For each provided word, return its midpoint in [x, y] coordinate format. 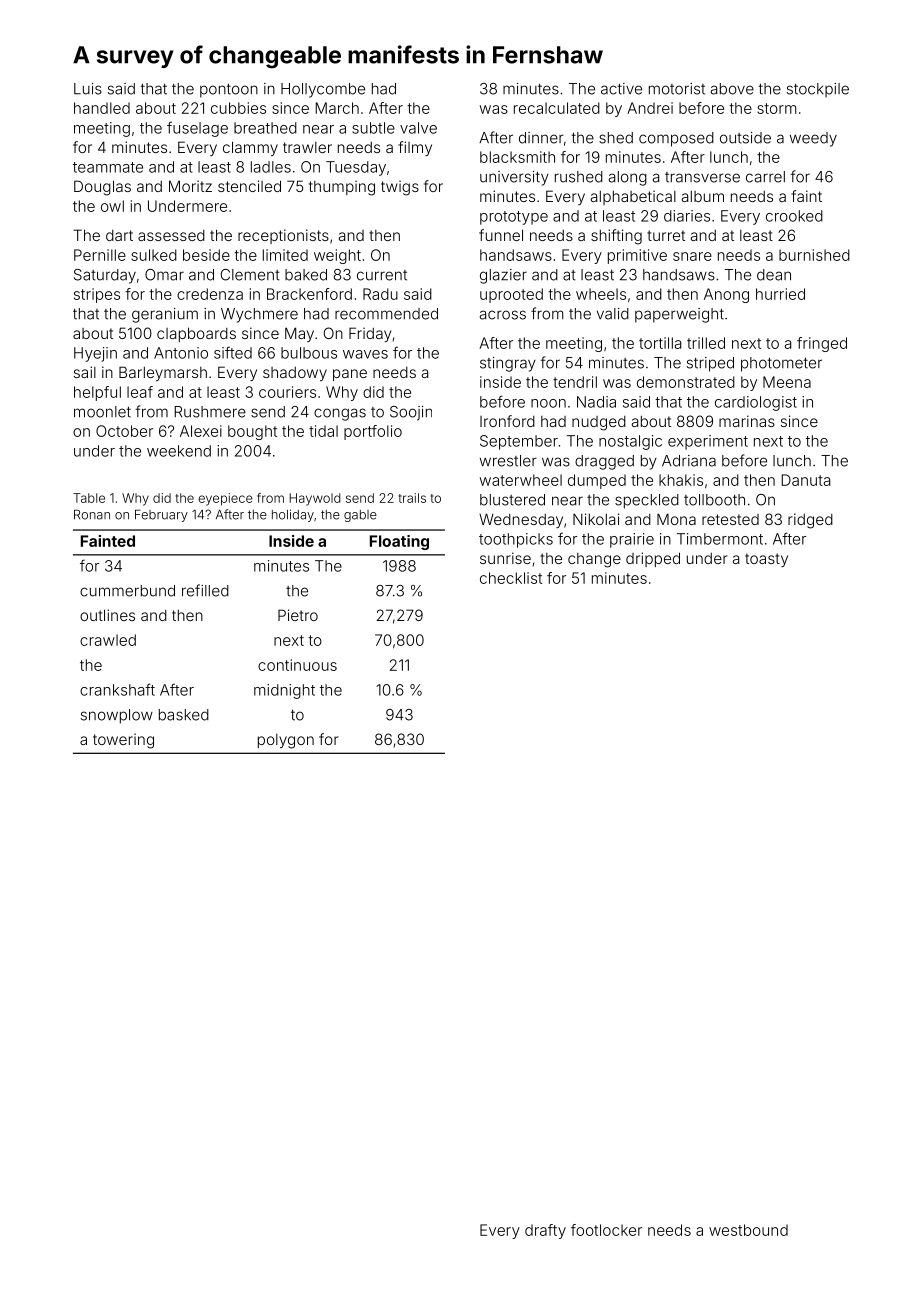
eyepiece [225, 499]
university [514, 178]
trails [412, 498]
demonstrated [686, 382]
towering [123, 741]
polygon [286, 741]
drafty [545, 1231]
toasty [766, 560]
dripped [653, 559]
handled [102, 108]
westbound [748, 1230]
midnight [284, 691]
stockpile [818, 90]
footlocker [606, 1230]
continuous [297, 665]
